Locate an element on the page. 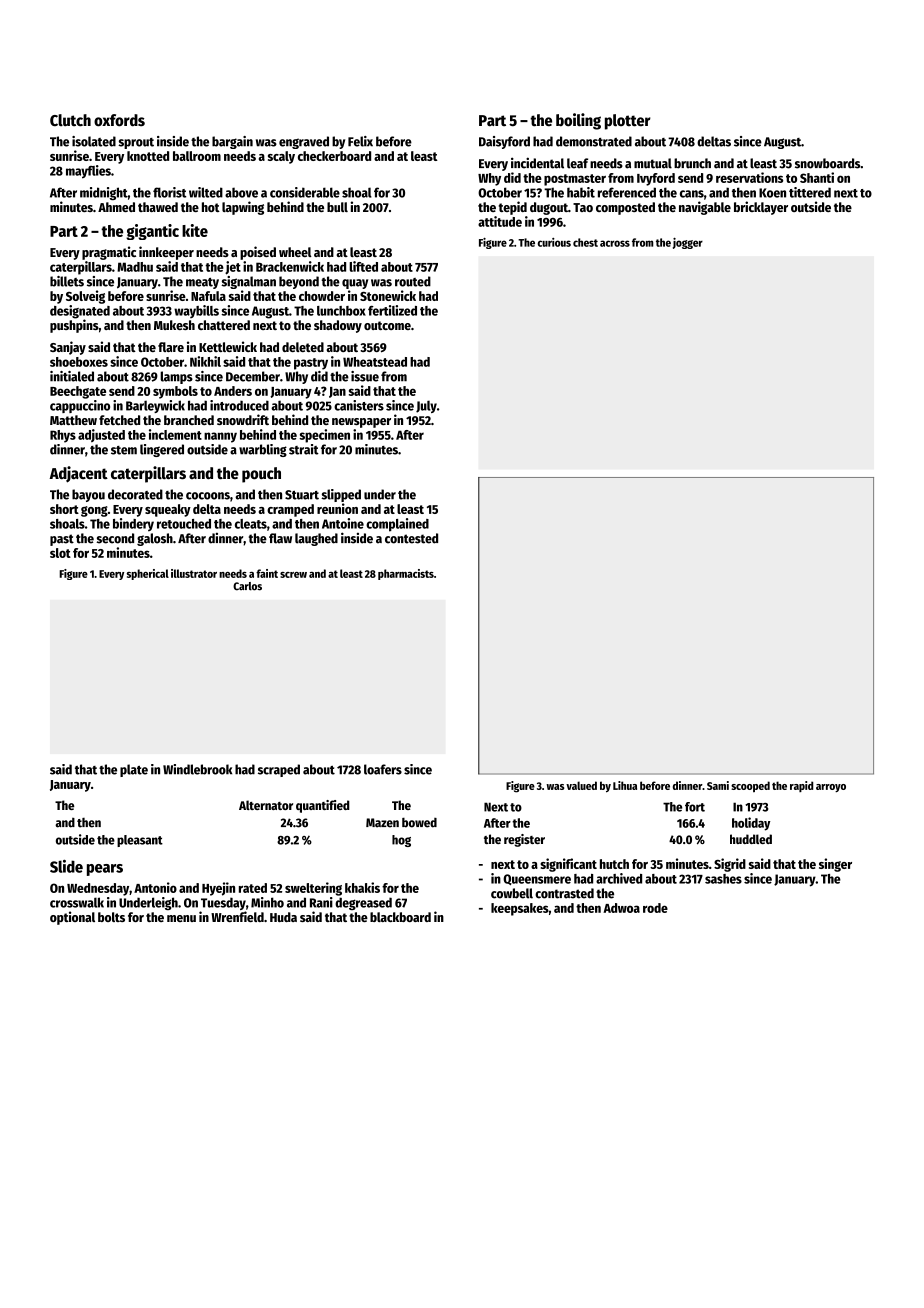 Image resolution: width=924 pixels, height=1308 pixels. blackboard is located at coordinates (400, 917).
